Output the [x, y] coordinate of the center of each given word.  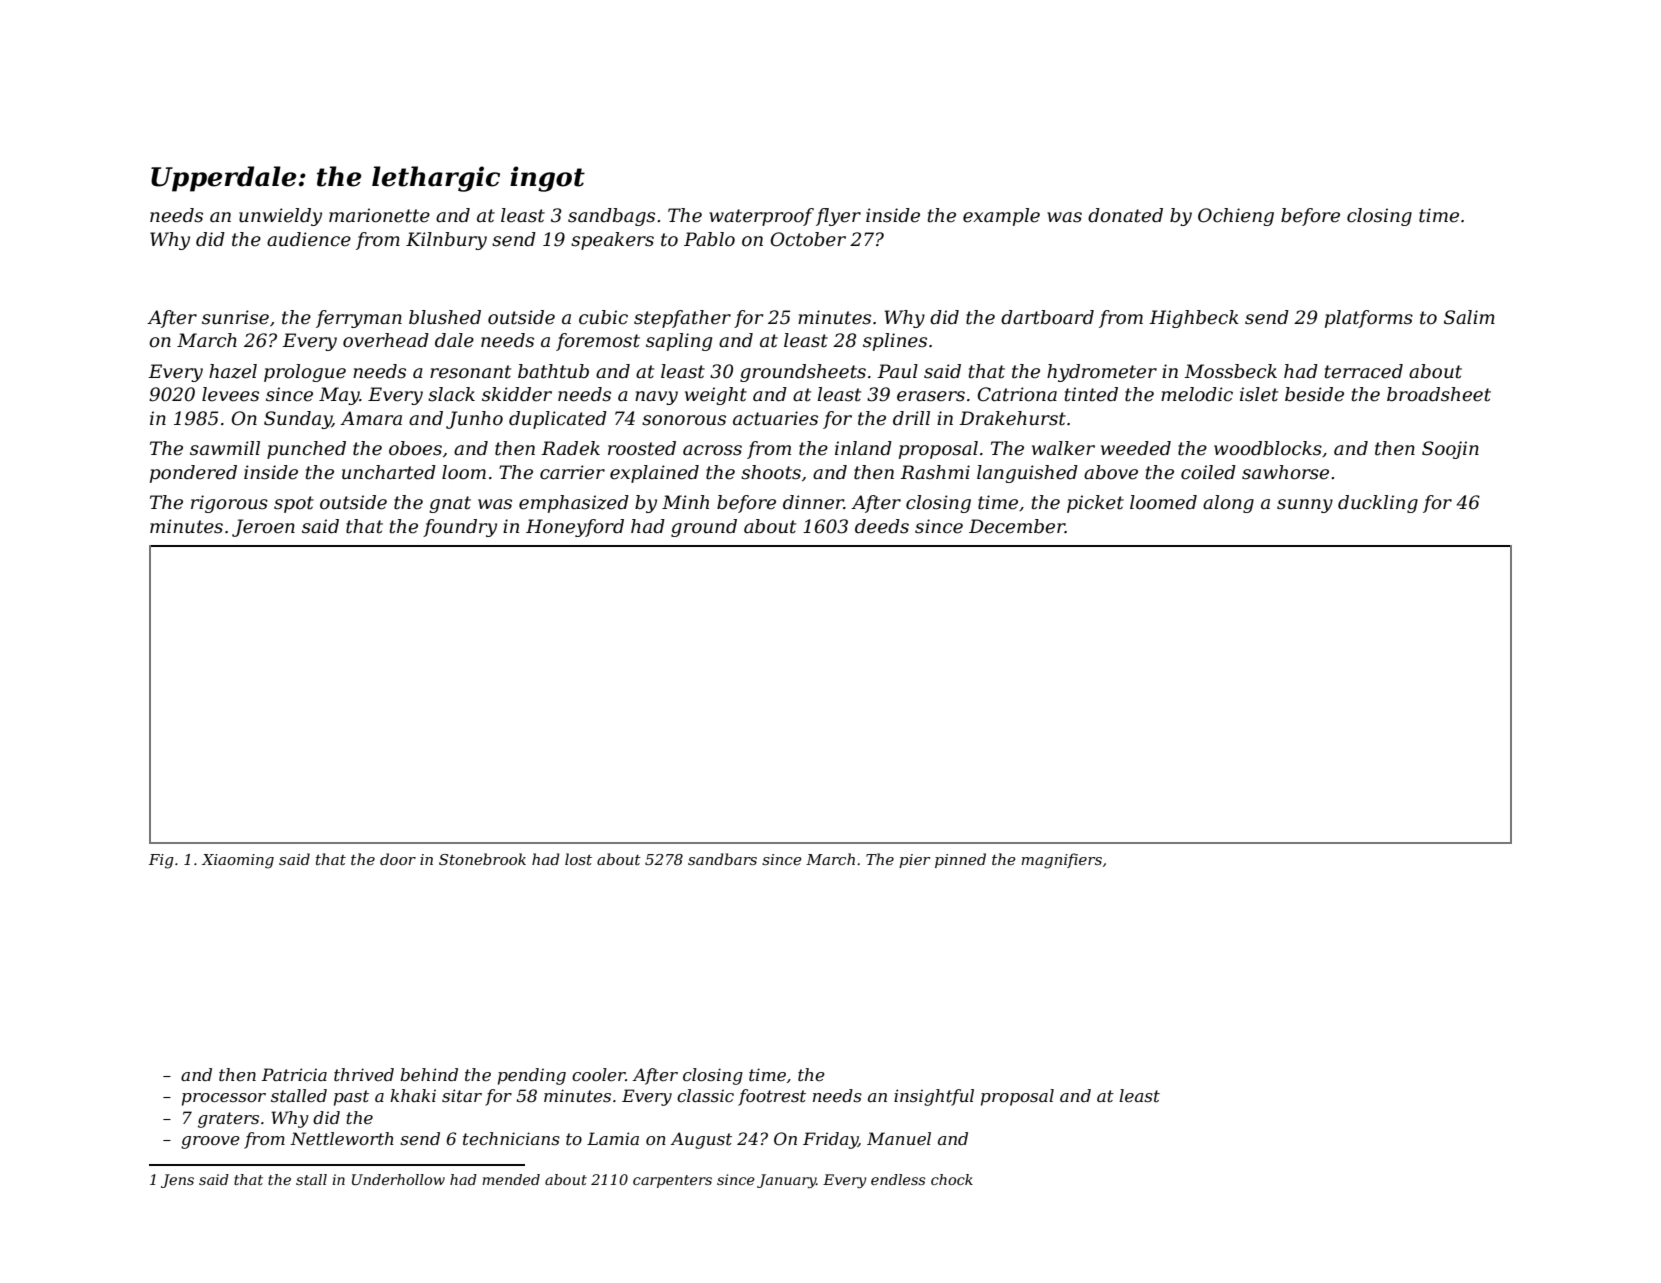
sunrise [235, 317]
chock [952, 1179]
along [1228, 504]
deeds [882, 526]
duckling [1378, 504]
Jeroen [263, 528]
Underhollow [398, 1179]
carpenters [672, 1181]
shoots [771, 472]
